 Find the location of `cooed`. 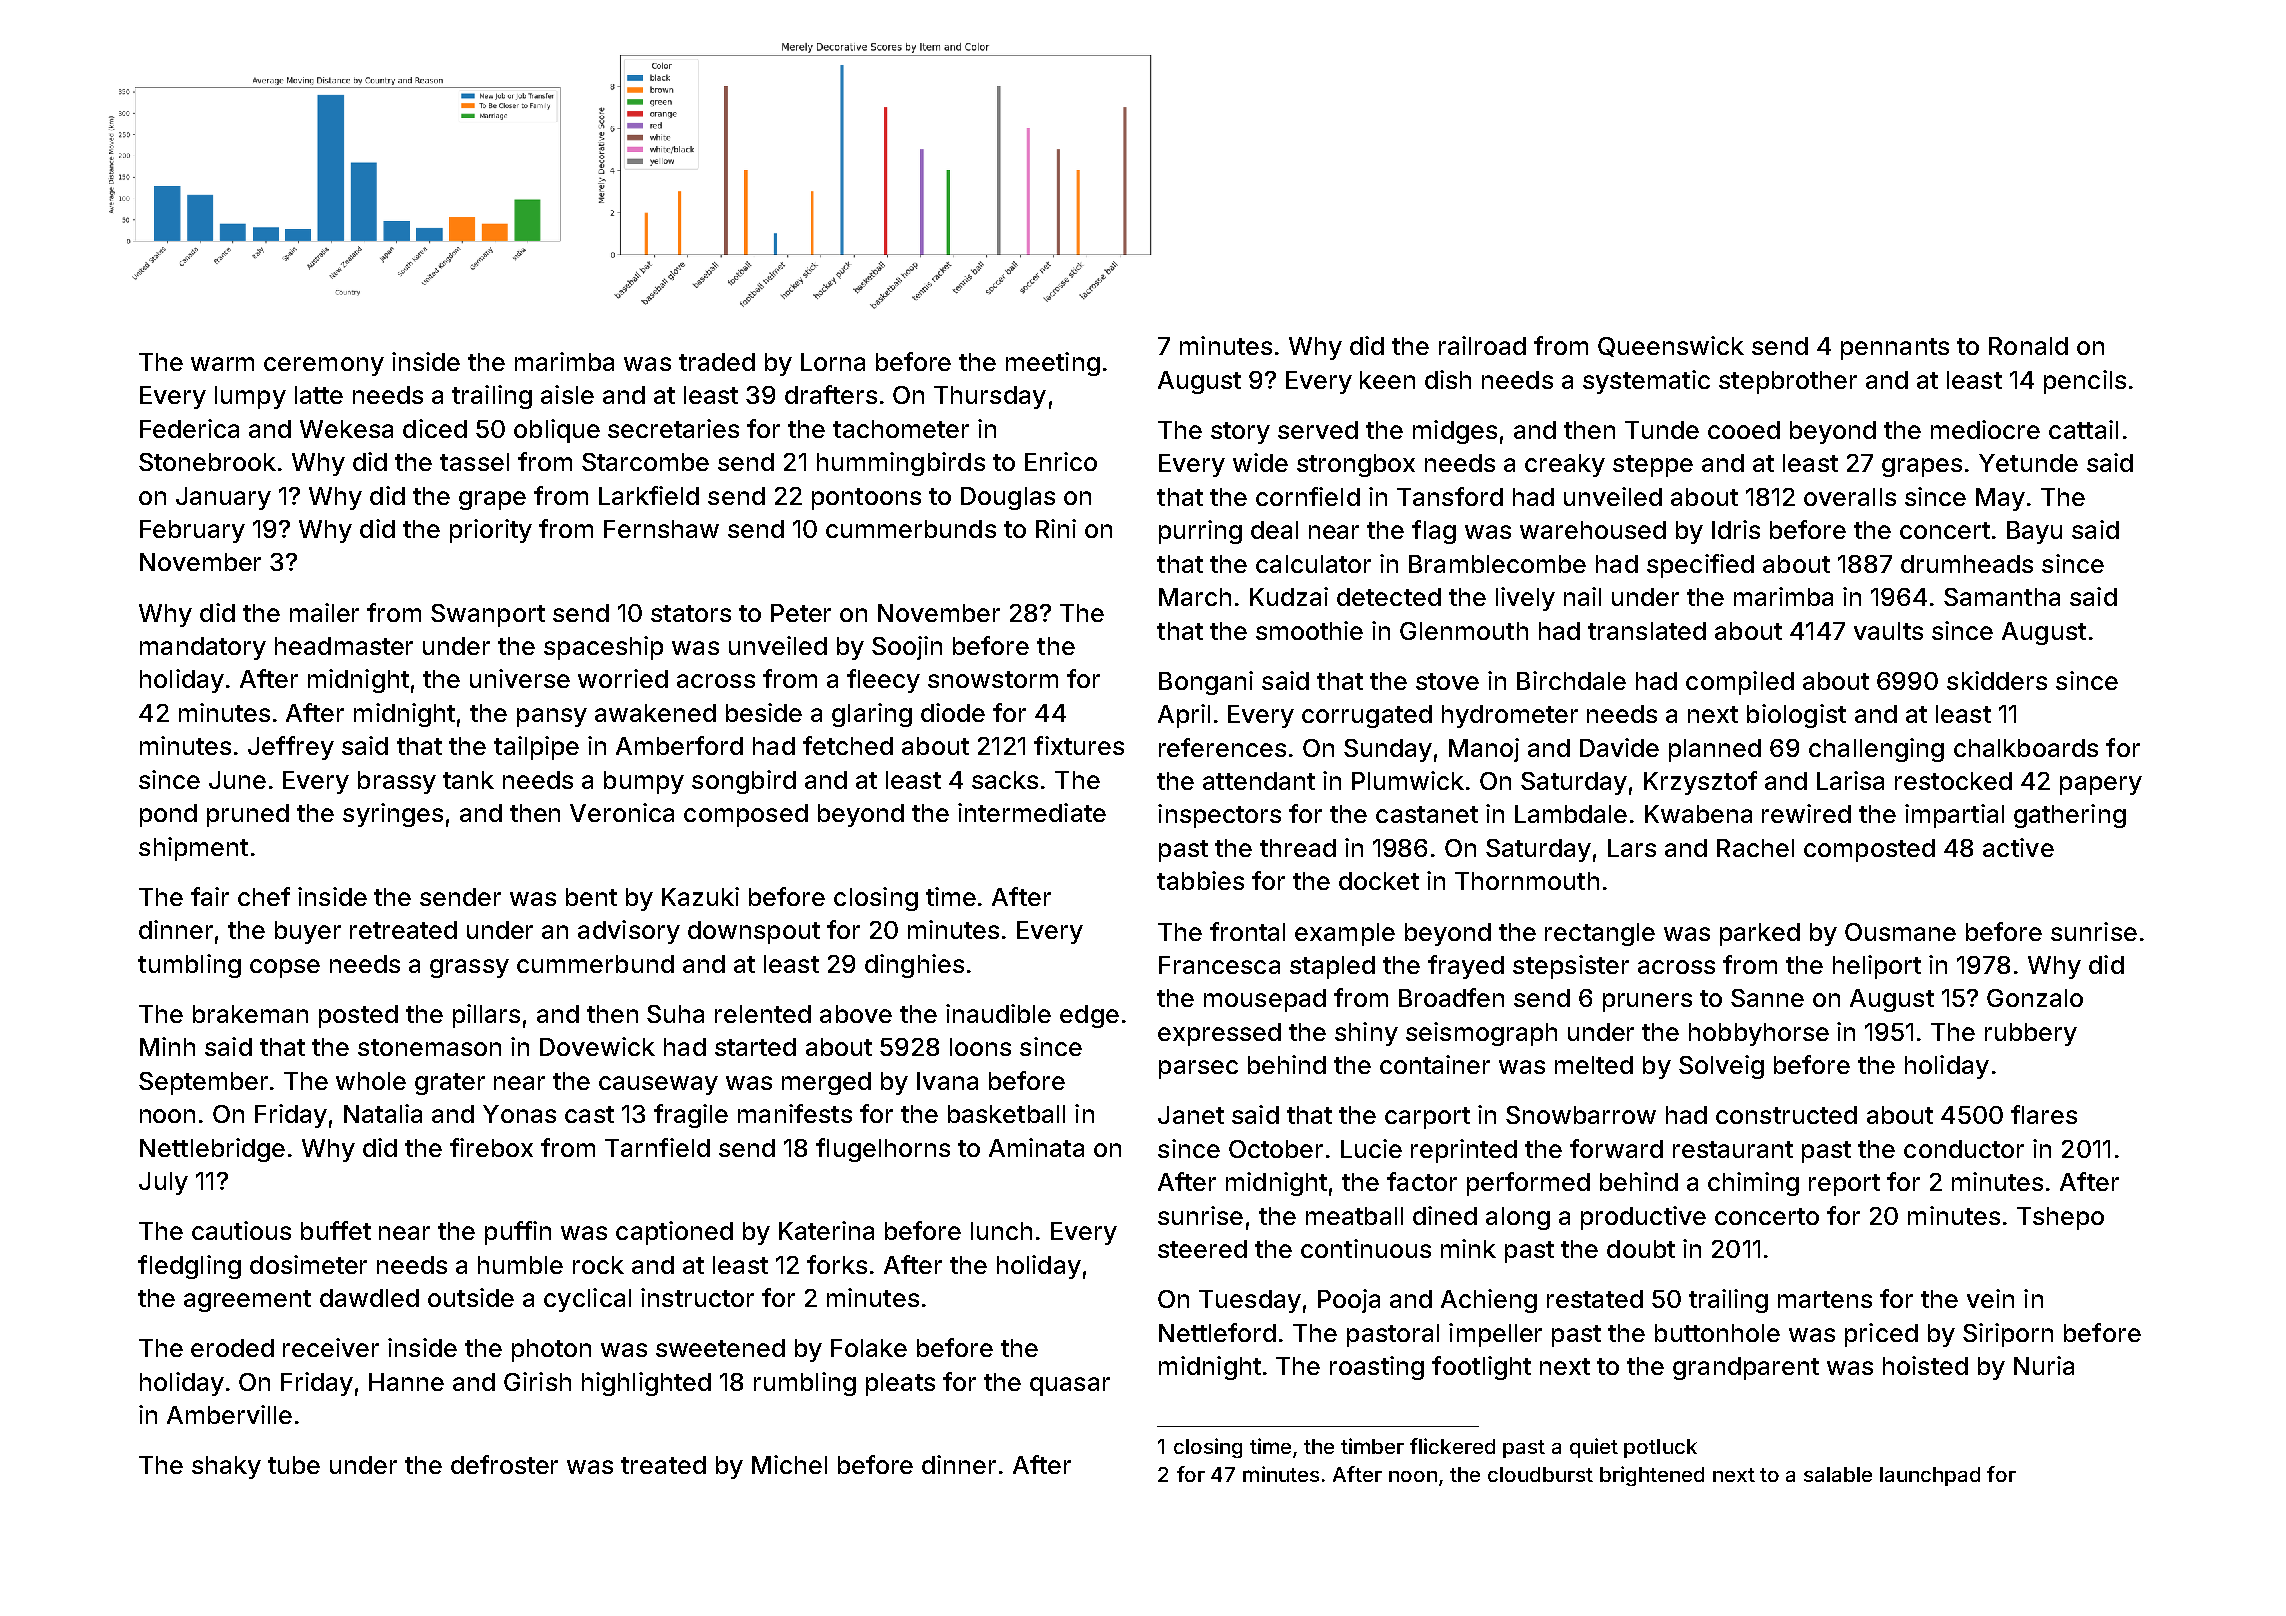

cooed is located at coordinates (1744, 430).
